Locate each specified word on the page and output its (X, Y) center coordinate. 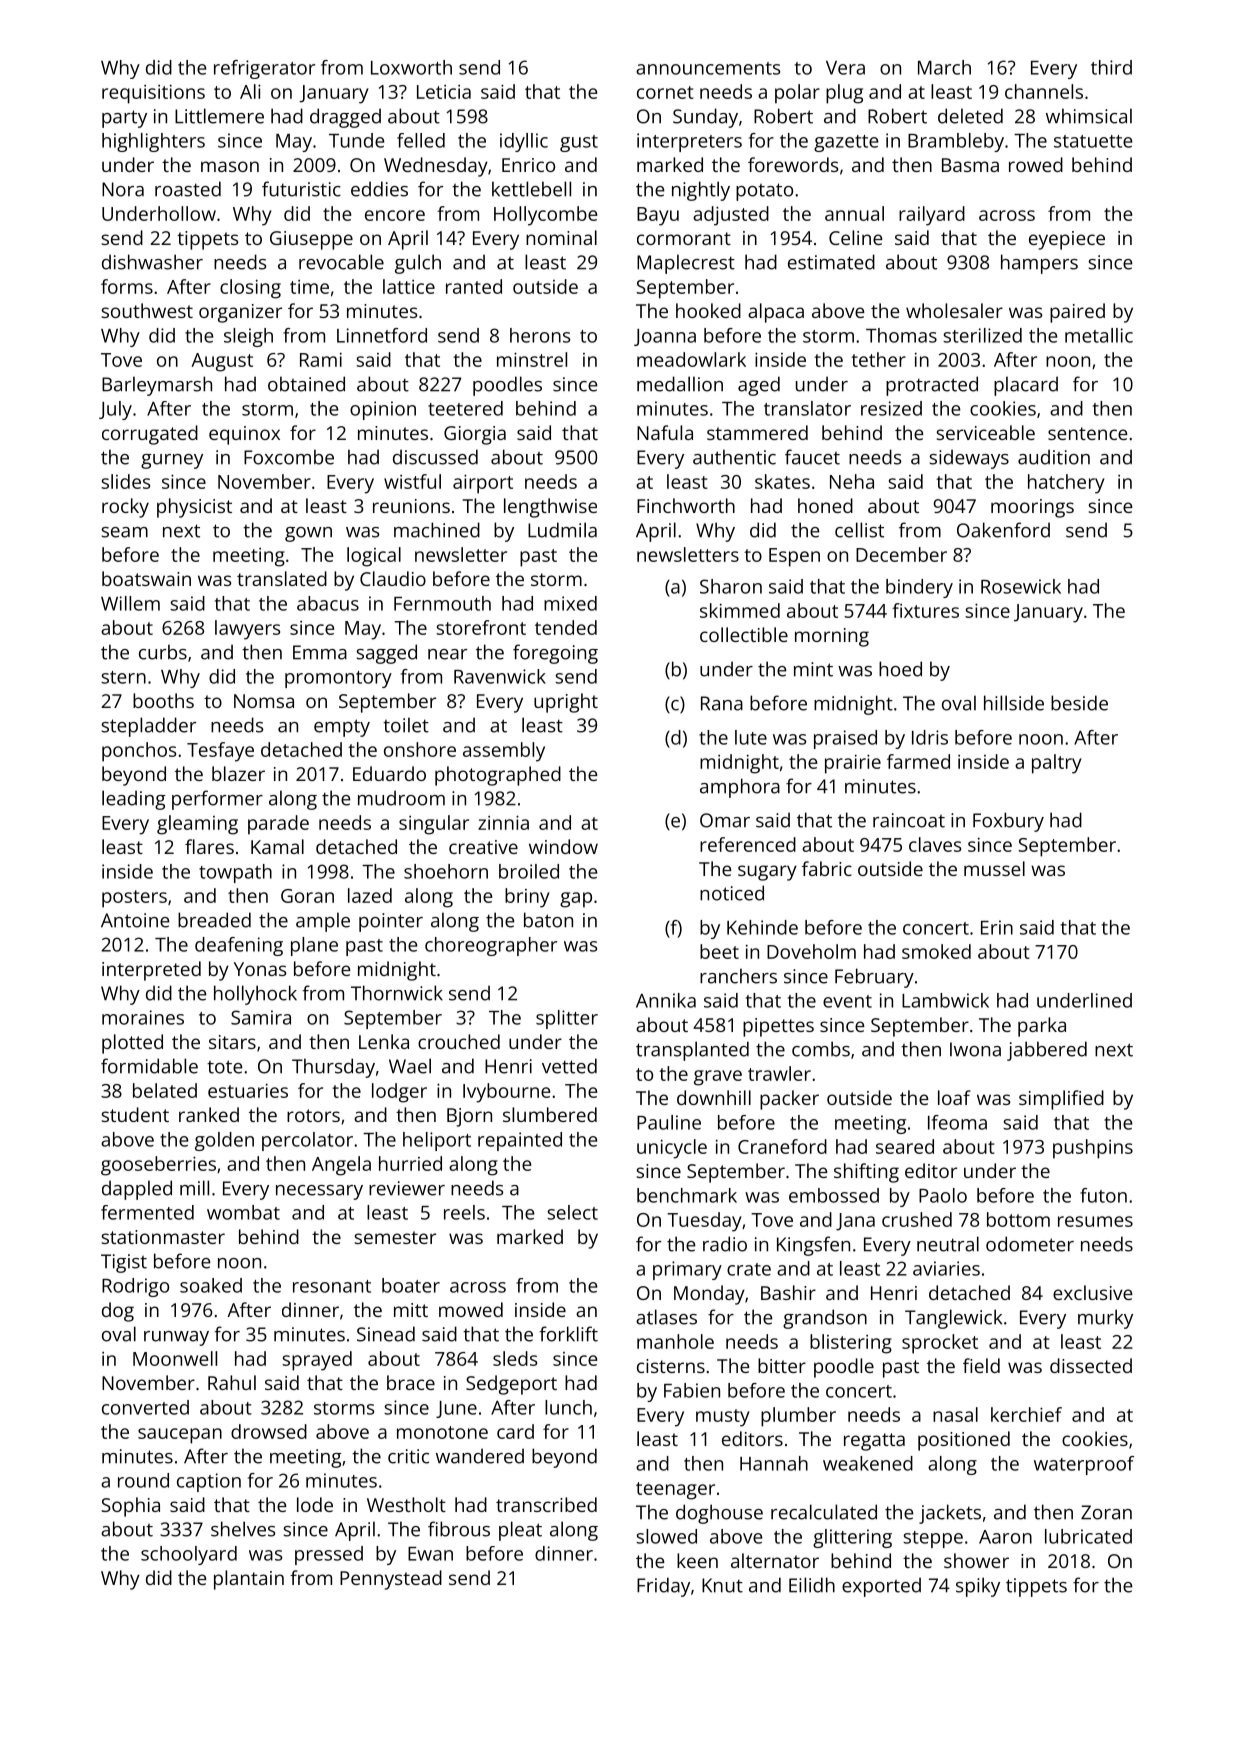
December (901, 554)
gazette (846, 143)
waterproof (1084, 1465)
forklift (568, 1334)
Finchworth (686, 505)
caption (209, 1482)
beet (719, 951)
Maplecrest (686, 264)
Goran (307, 896)
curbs (163, 652)
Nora (123, 189)
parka (1042, 1027)
